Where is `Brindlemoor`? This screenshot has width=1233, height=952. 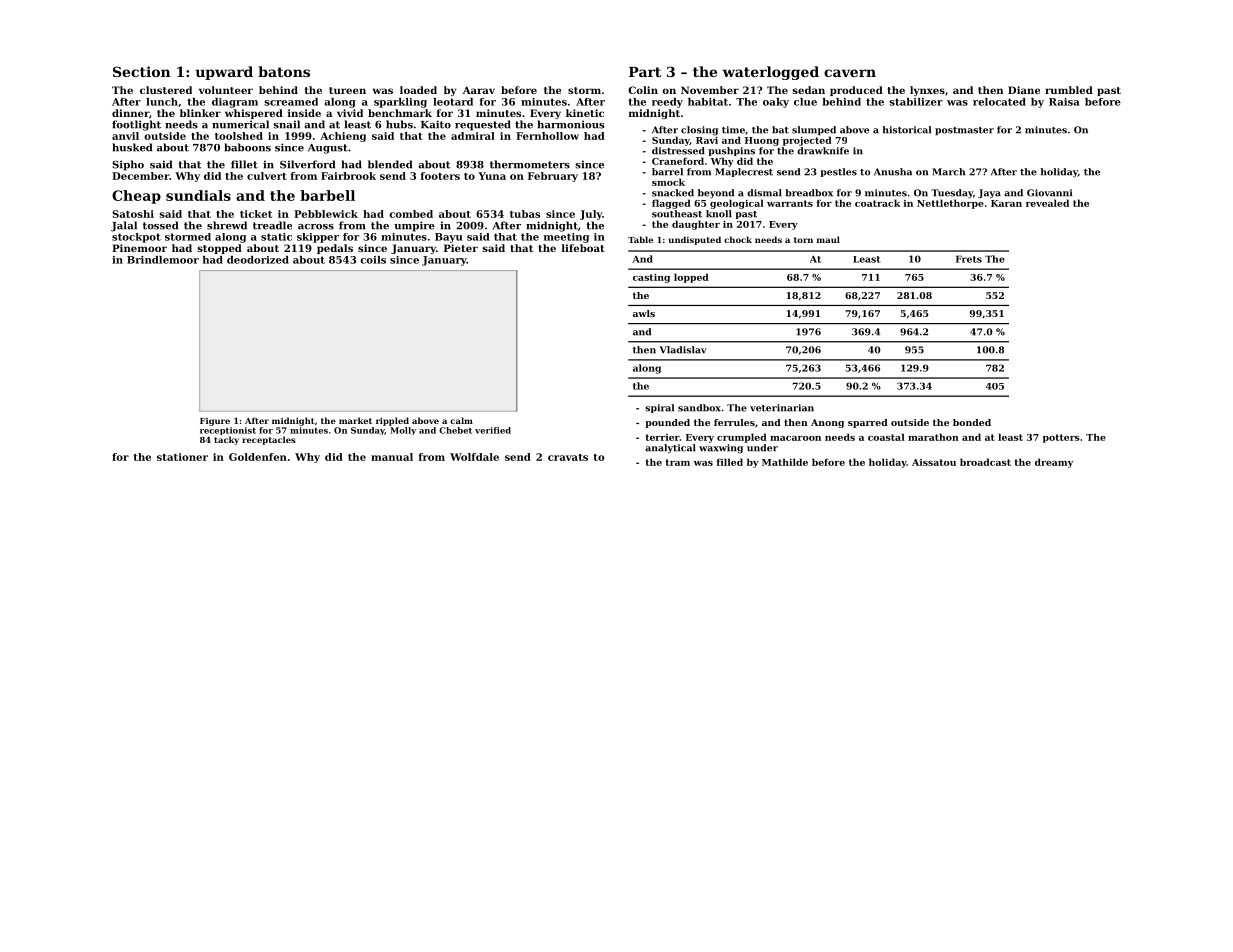 Brindlemoor is located at coordinates (163, 260).
